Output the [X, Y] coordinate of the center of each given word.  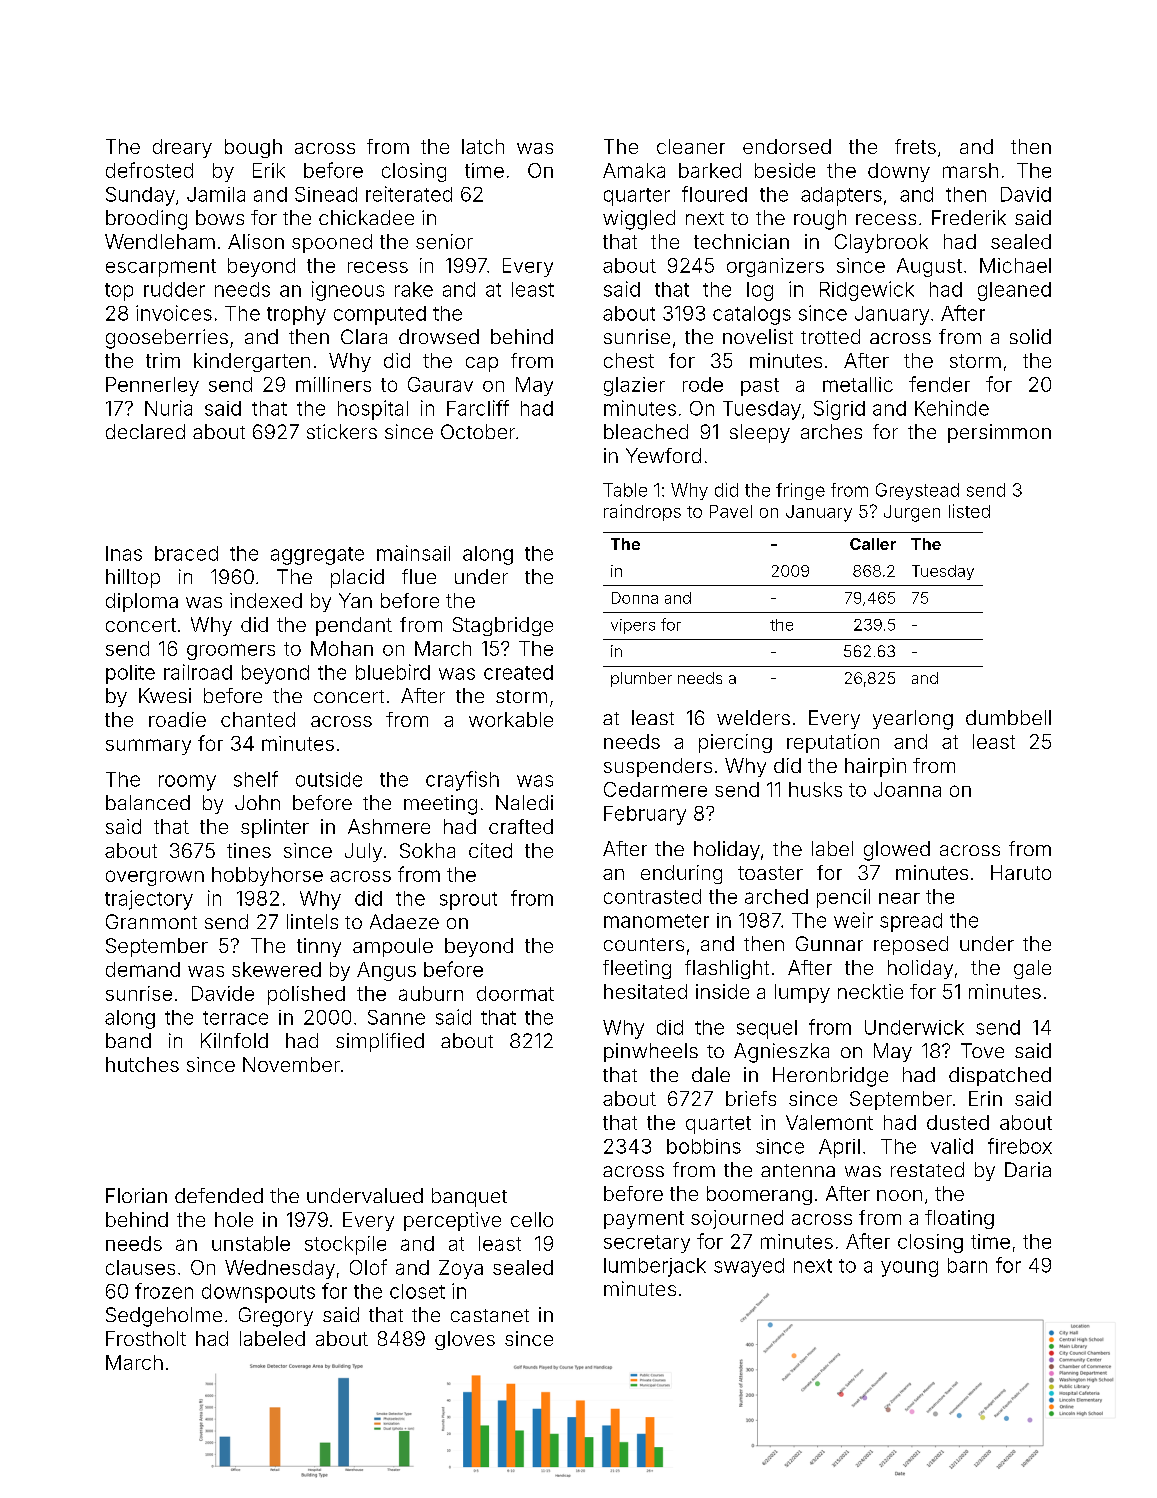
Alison [256, 241]
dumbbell [1008, 717]
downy [899, 172]
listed [969, 511]
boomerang [759, 1195]
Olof [368, 1267]
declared [145, 431]
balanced [148, 802]
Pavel [731, 511]
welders [753, 717]
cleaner [691, 146]
